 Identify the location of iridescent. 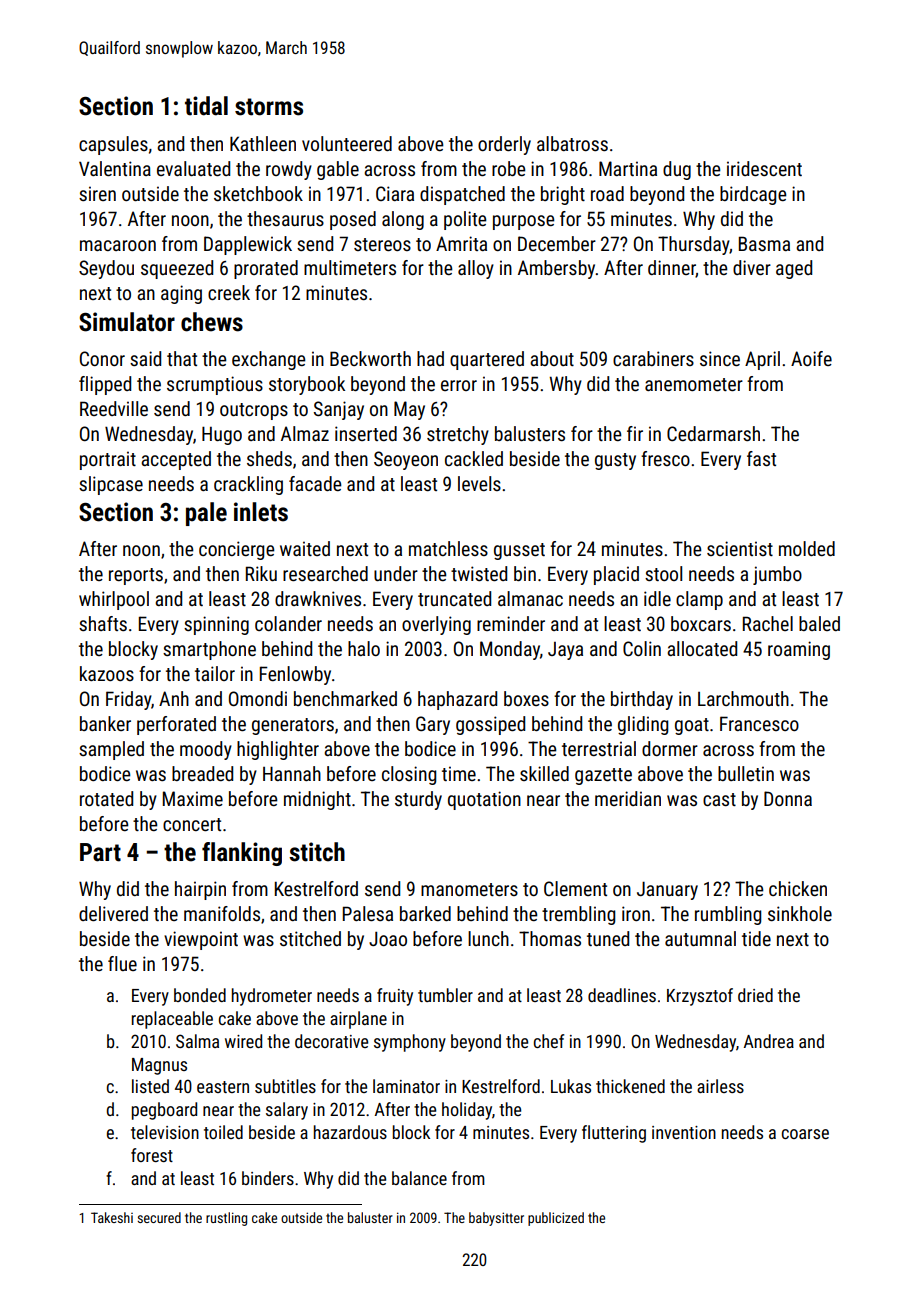
(764, 168).
